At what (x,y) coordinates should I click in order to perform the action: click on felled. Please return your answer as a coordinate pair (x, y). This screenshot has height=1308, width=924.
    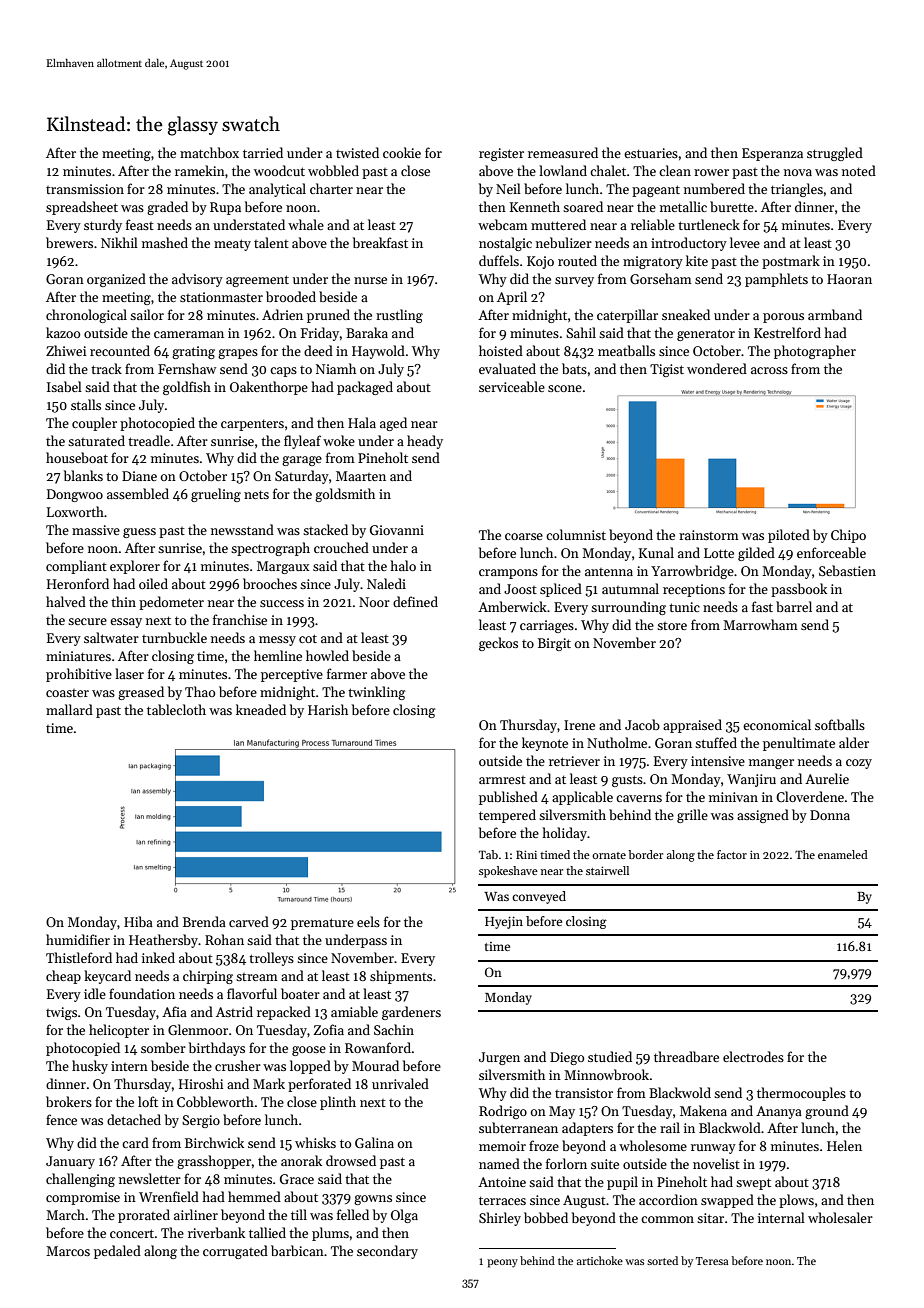
    Looking at the image, I should click on (353, 1214).
